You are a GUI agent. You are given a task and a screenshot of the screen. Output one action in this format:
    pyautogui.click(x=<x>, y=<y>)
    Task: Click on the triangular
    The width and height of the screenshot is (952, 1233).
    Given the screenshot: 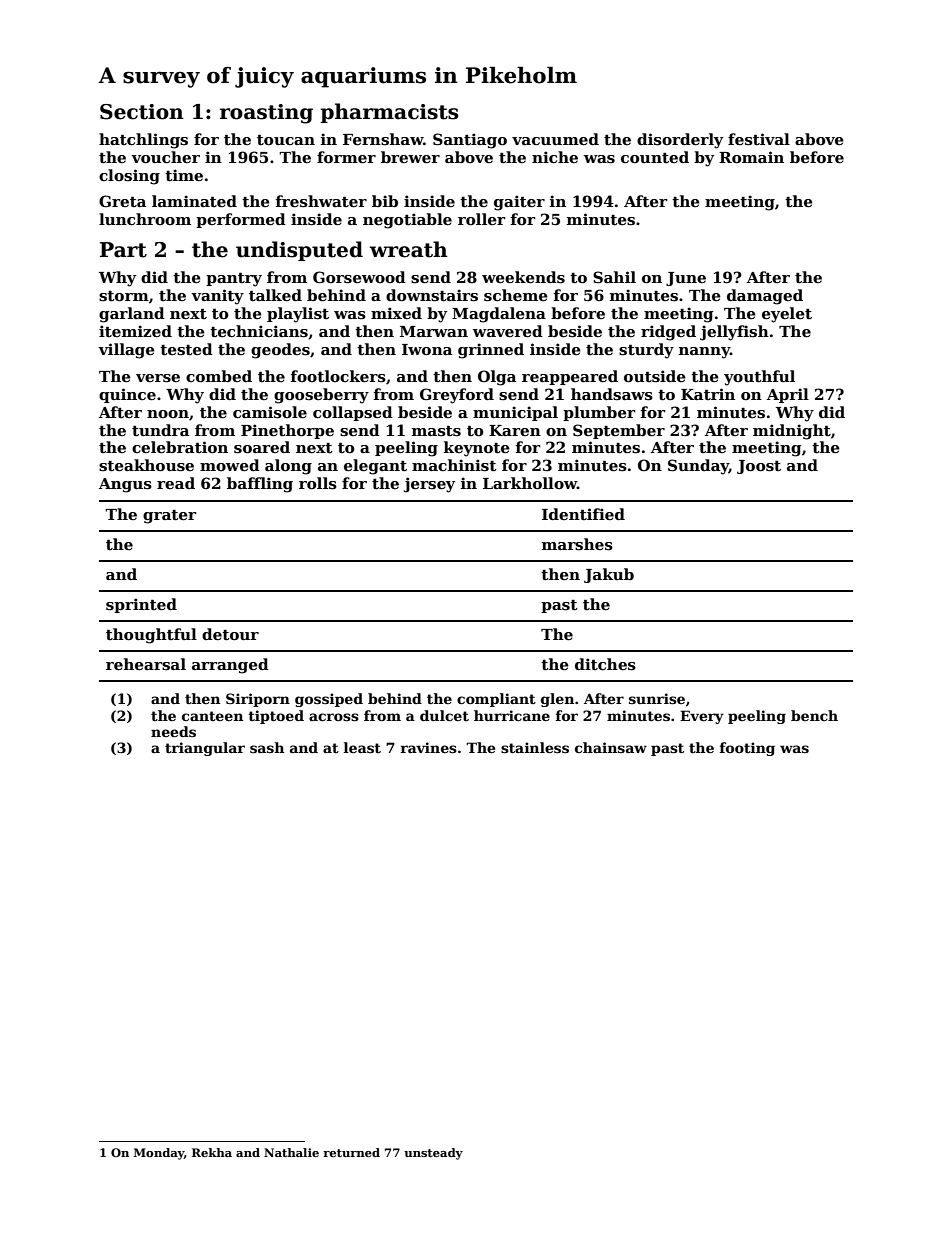 What is the action you would take?
    pyautogui.click(x=205, y=749)
